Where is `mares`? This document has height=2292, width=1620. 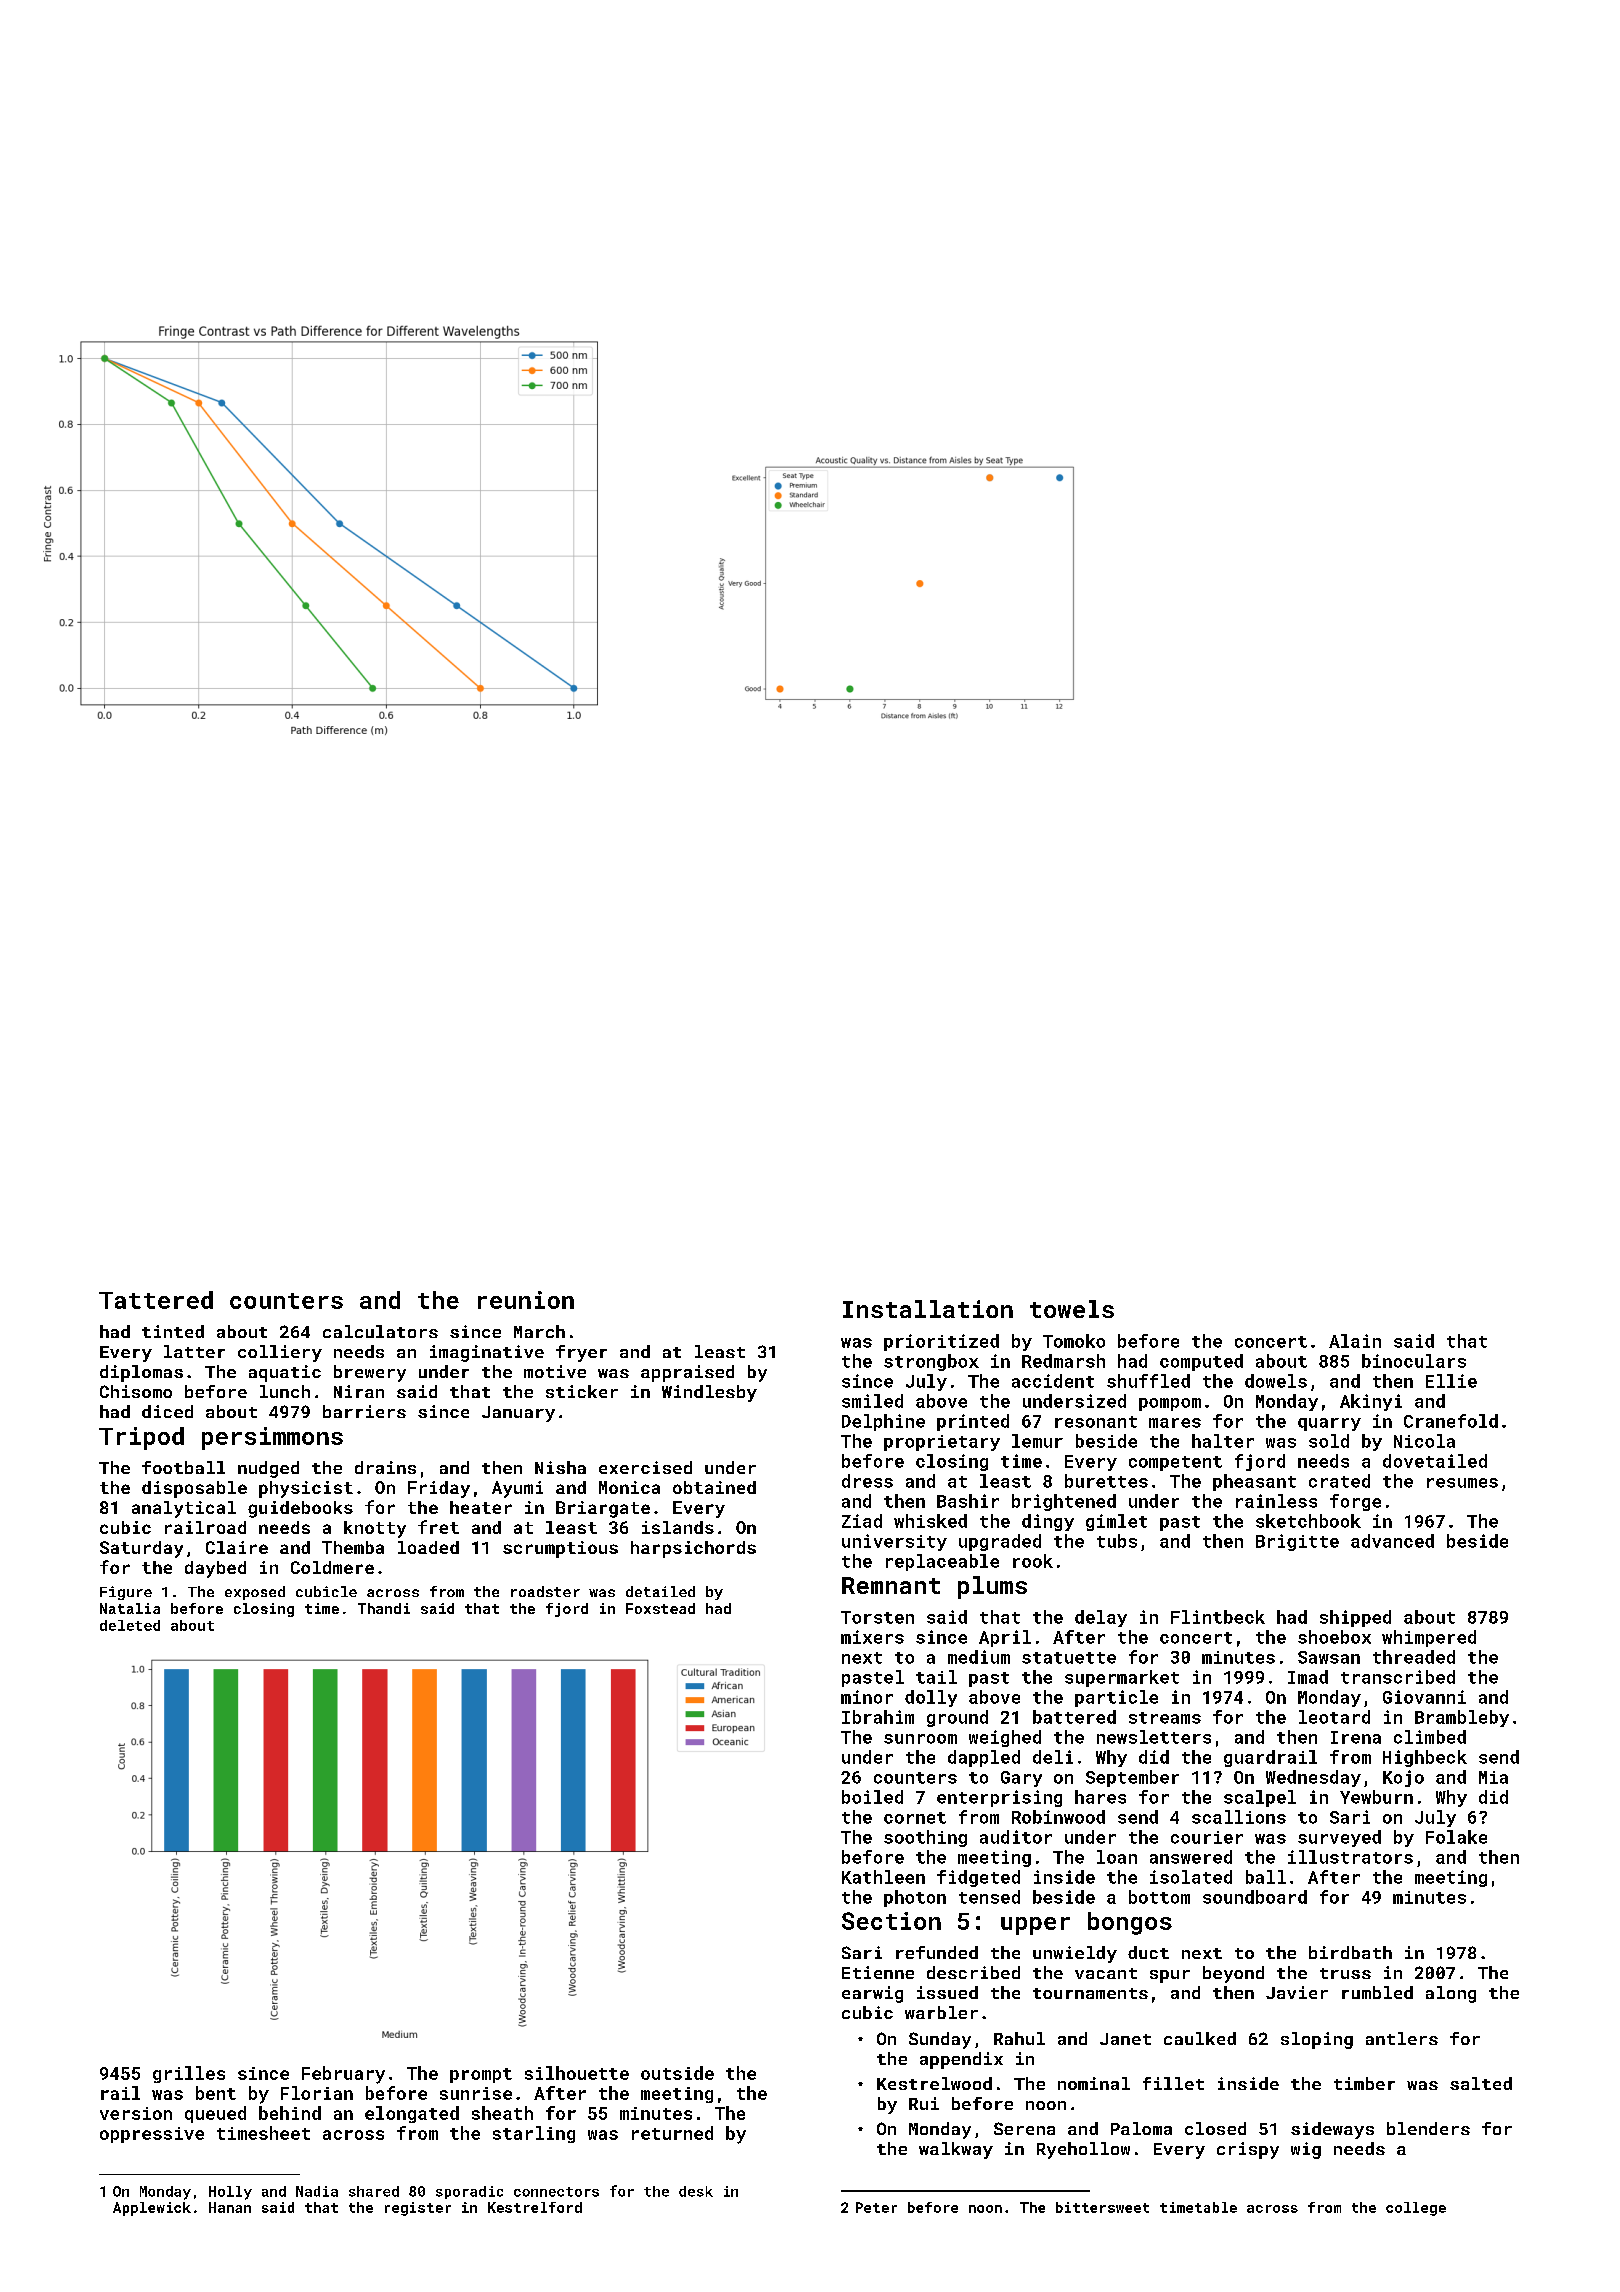
mares is located at coordinates (1175, 1423).
